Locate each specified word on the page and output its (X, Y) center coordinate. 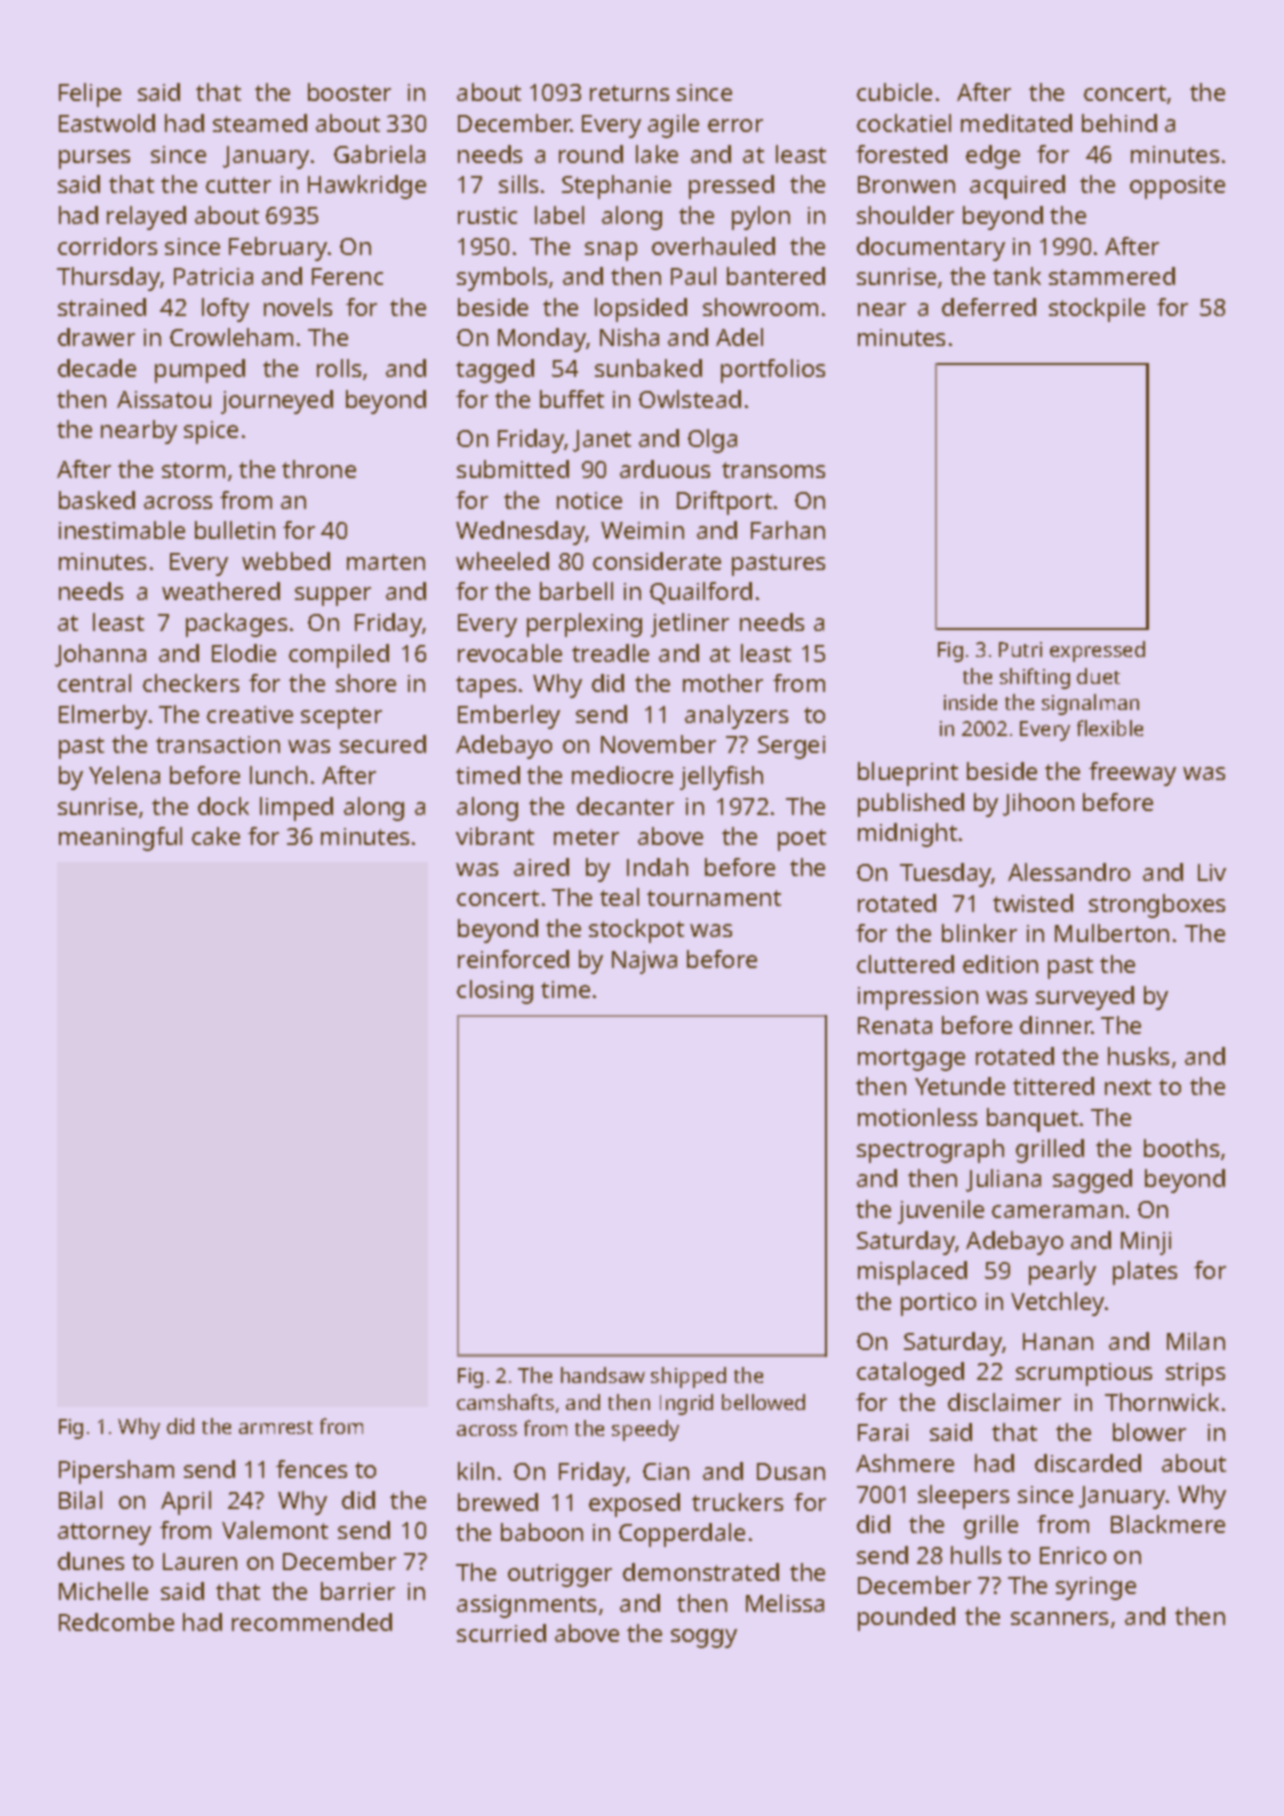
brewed (498, 1502)
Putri (1020, 649)
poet (802, 840)
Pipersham (116, 1472)
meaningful (120, 839)
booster (349, 92)
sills (518, 184)
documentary (931, 249)
